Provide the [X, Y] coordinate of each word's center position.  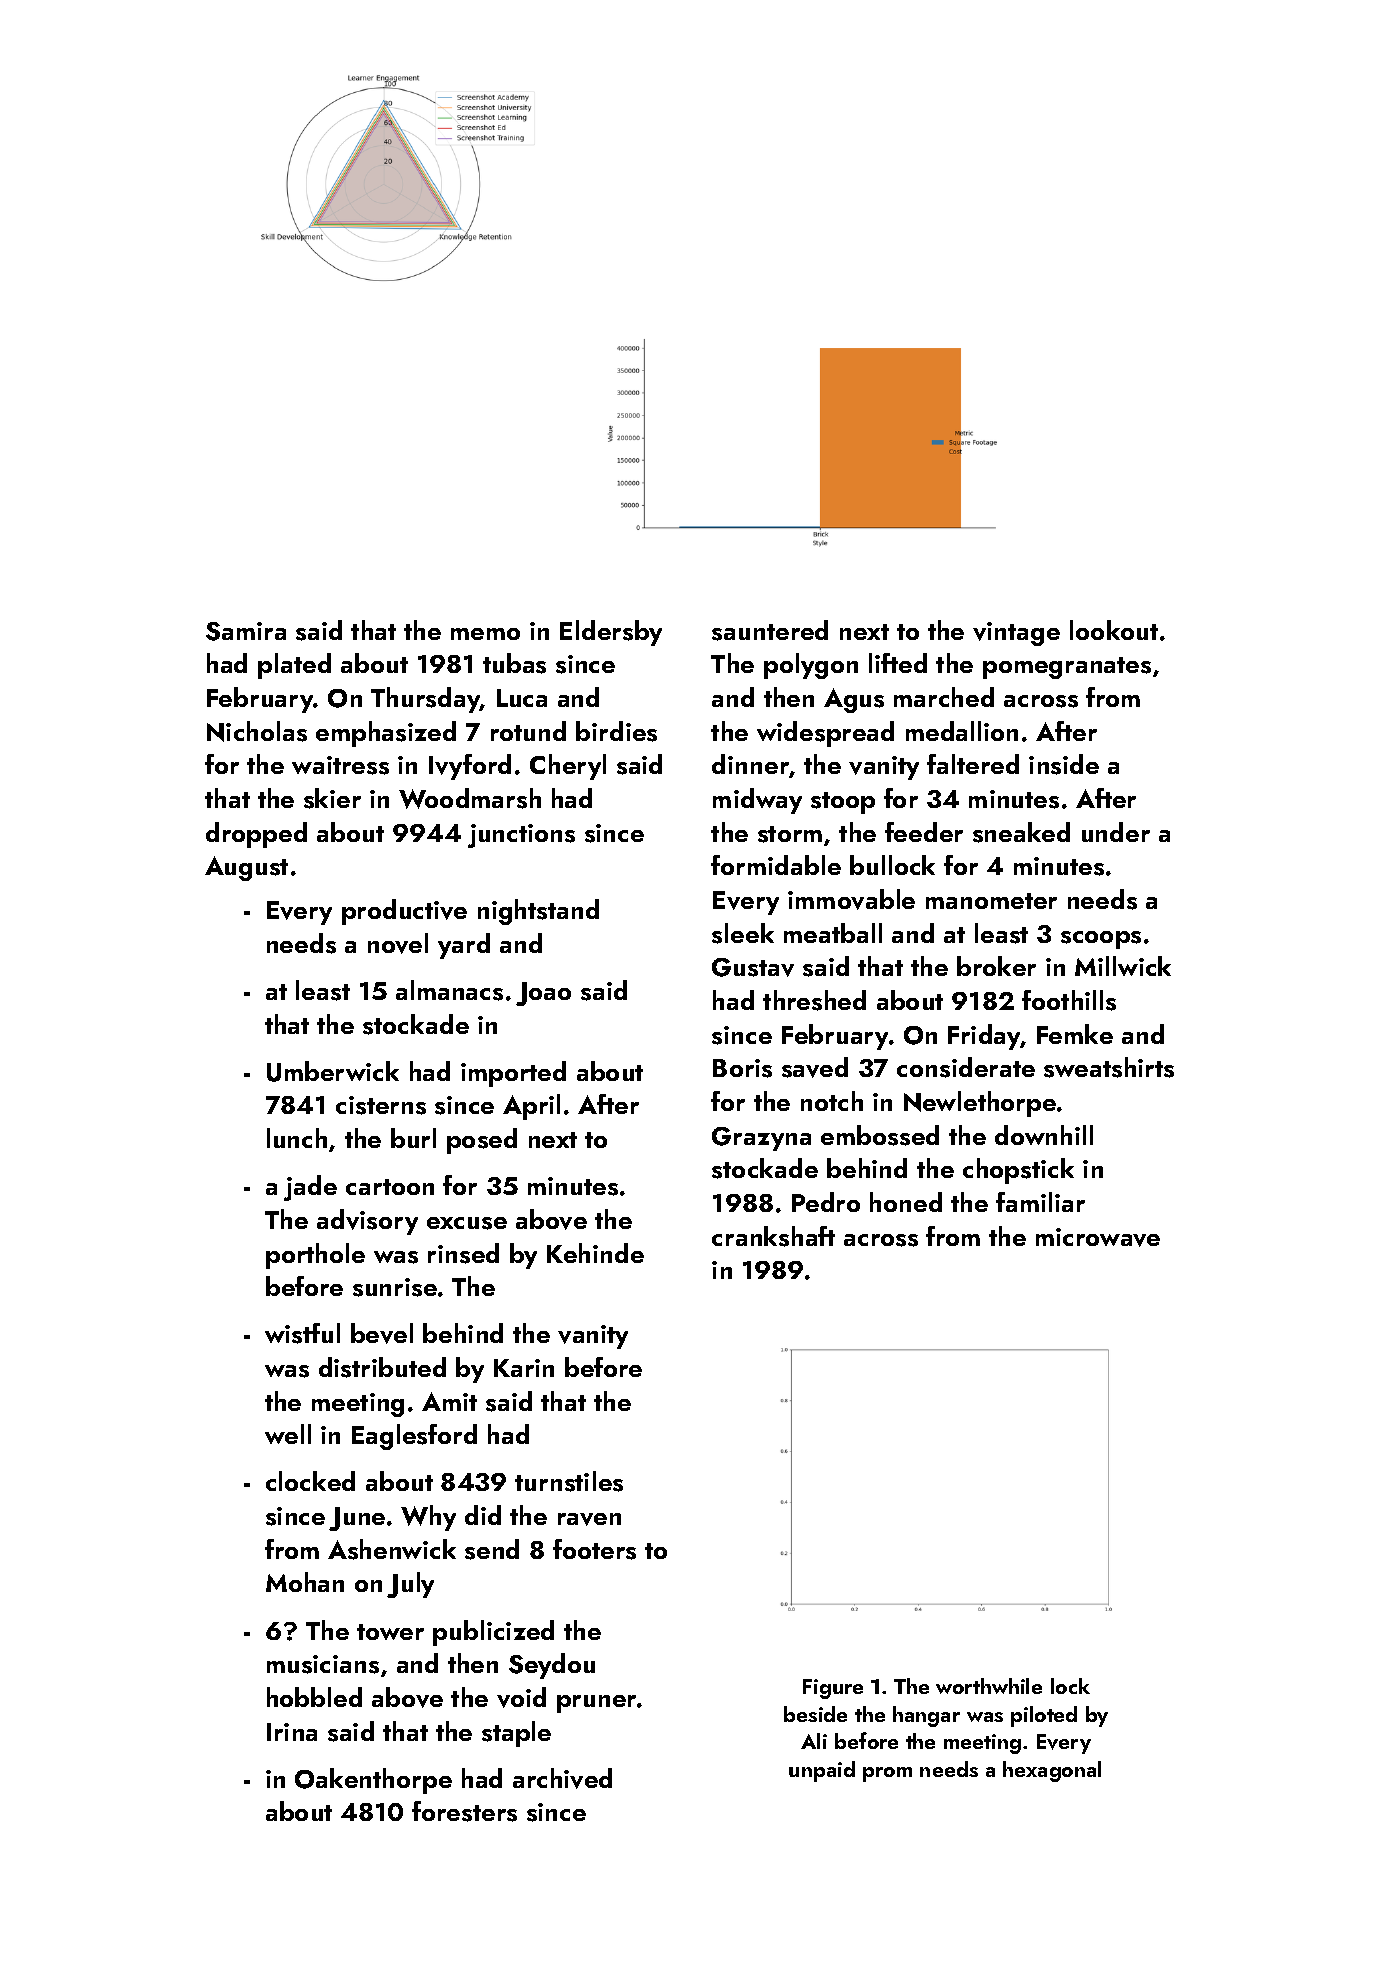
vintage [1016, 634]
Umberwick [333, 1071]
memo [485, 634]
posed [482, 1141]
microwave [1098, 1237]
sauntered [770, 630]
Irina [292, 1732]
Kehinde [595, 1253]
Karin [524, 1368]
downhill [1044, 1135]
